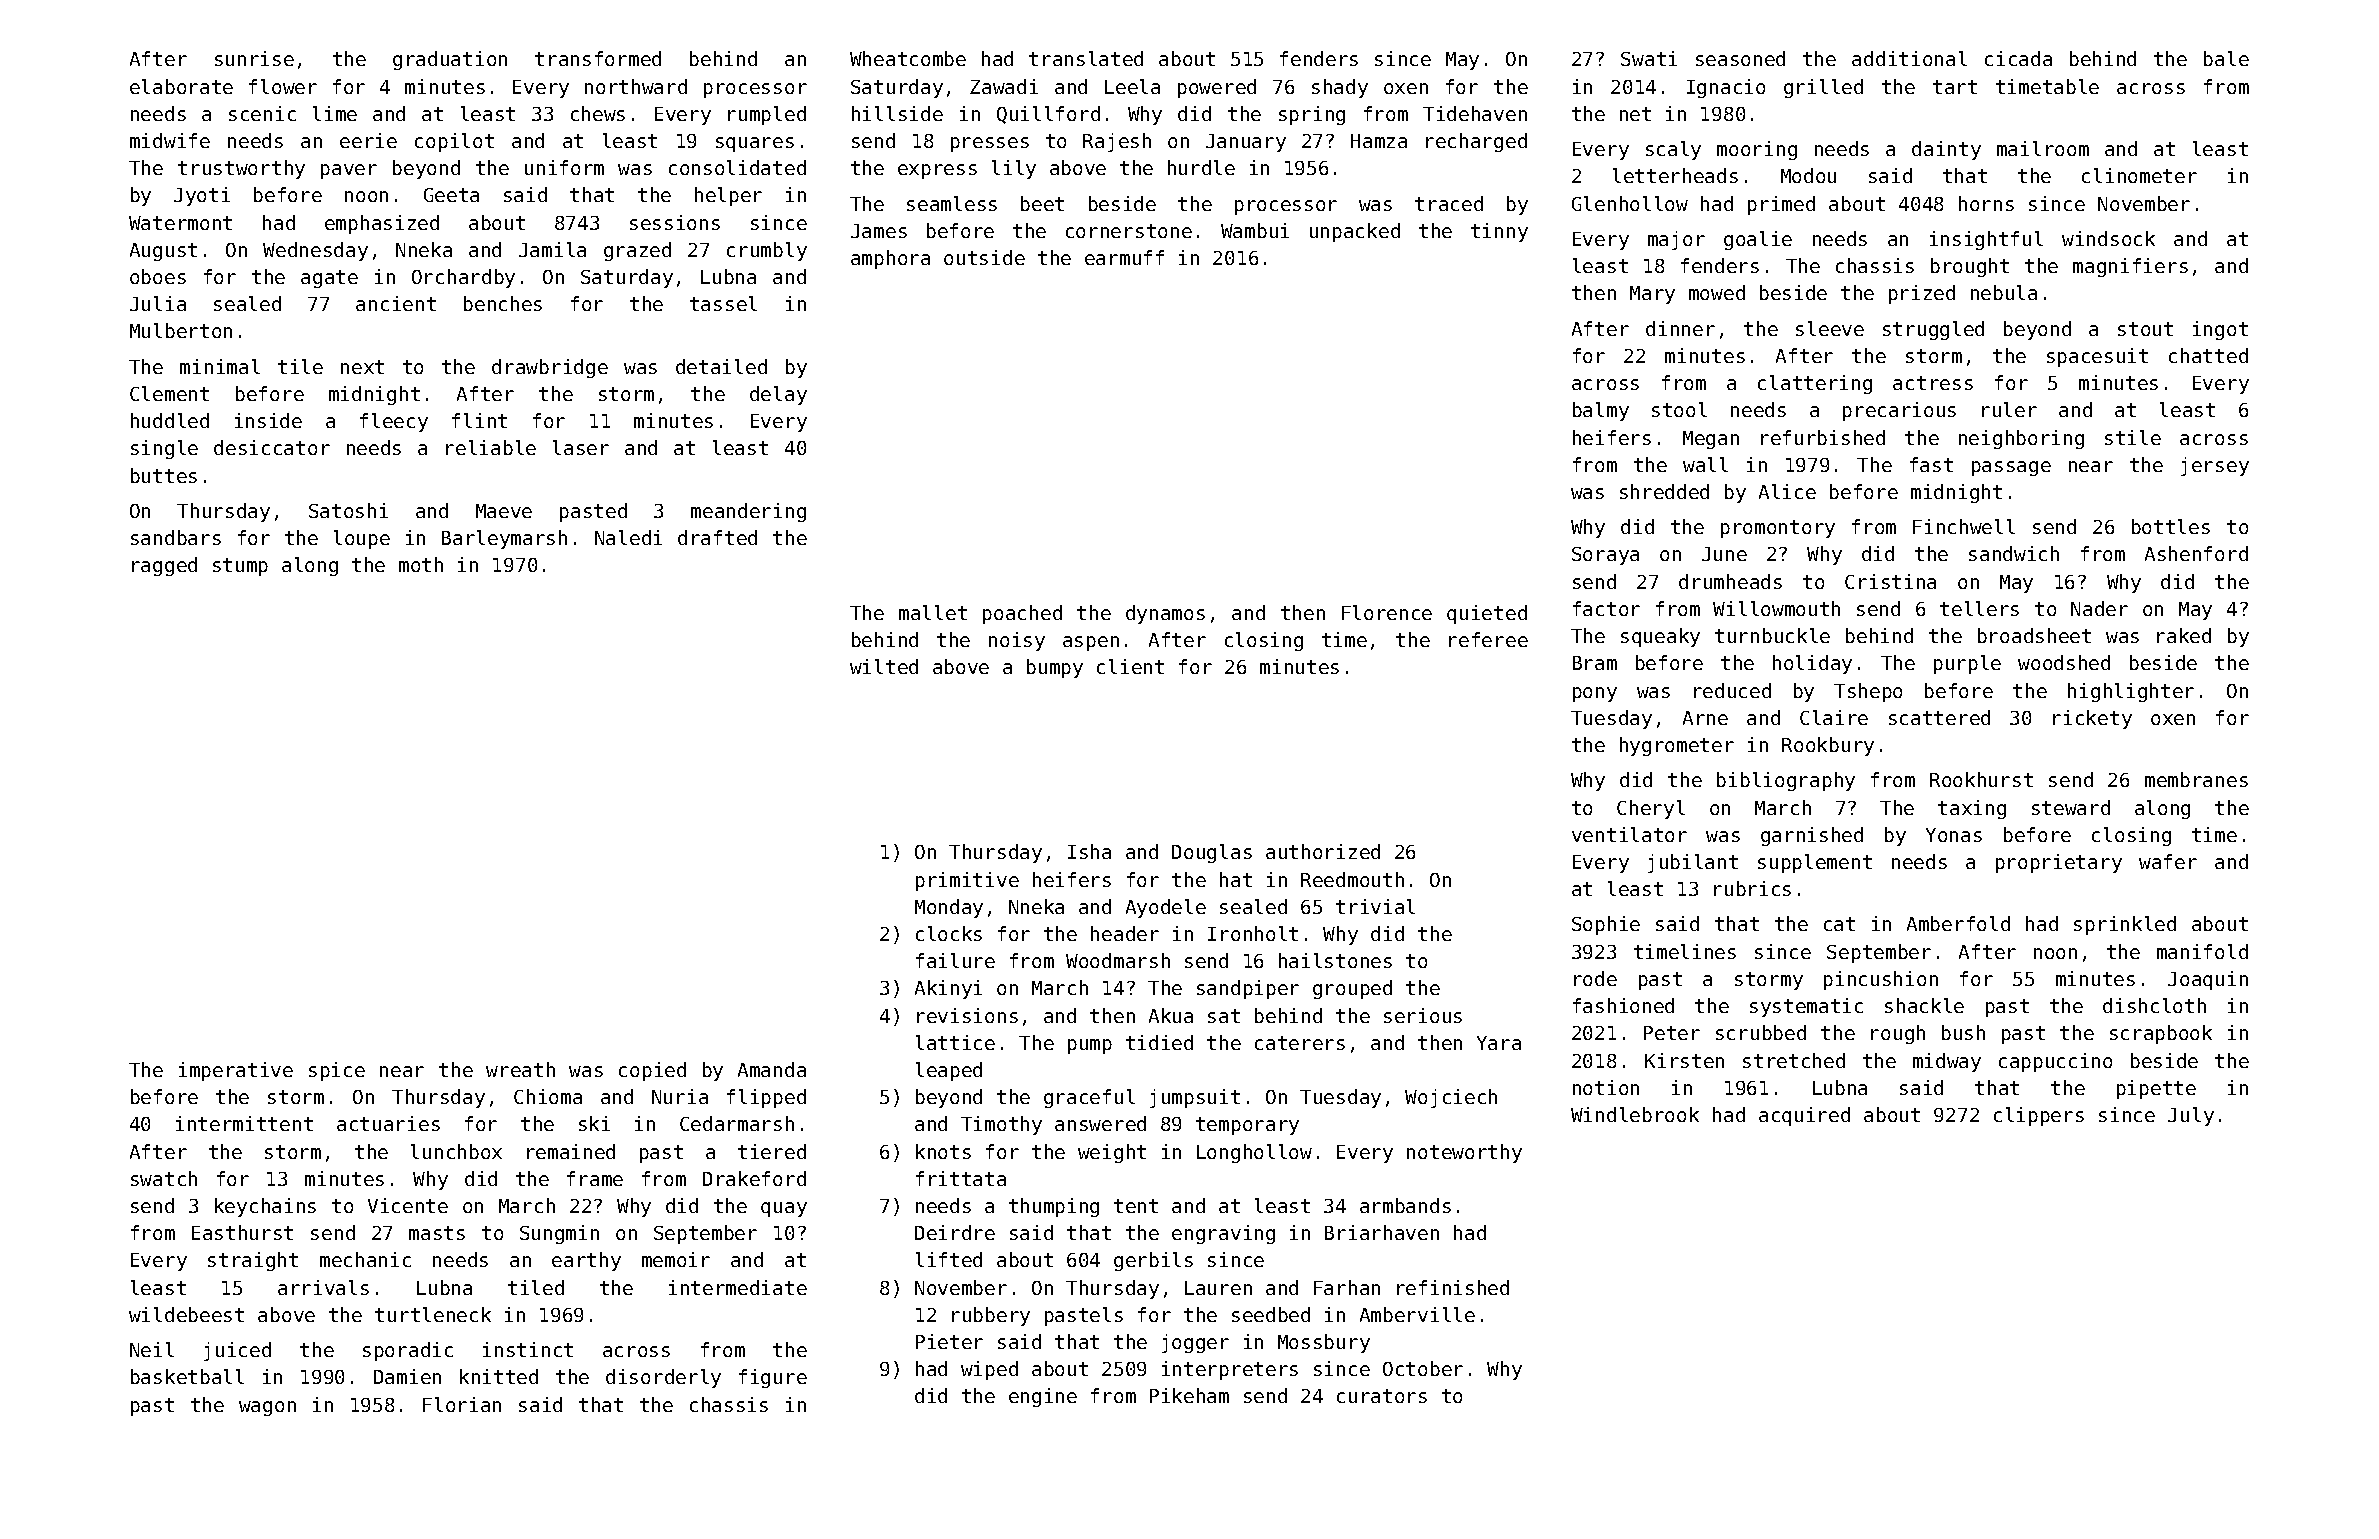  What do you see at coordinates (450, 60) in the image?
I see `graduation` at bounding box center [450, 60].
